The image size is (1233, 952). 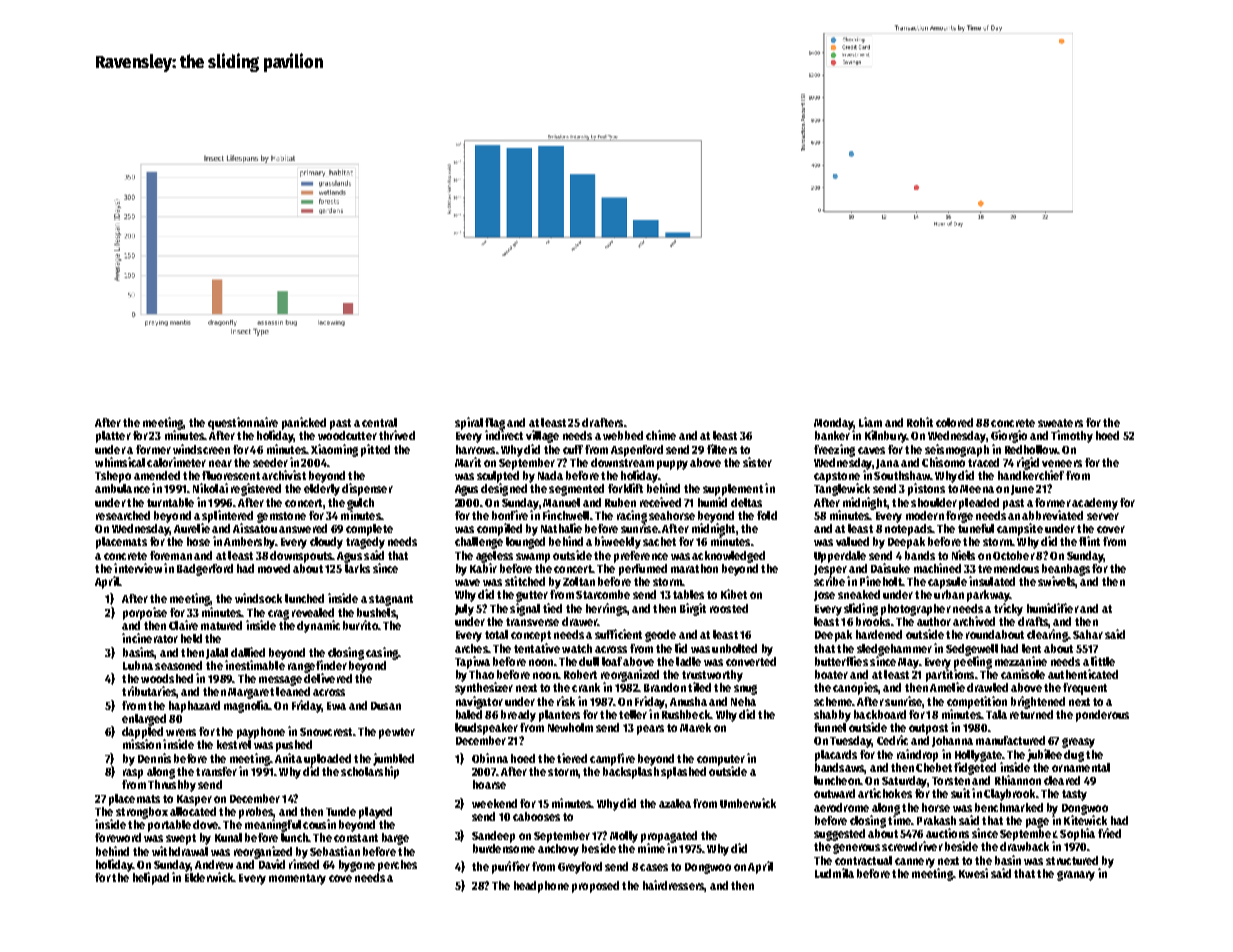 What do you see at coordinates (379, 422) in the page?
I see `central` at bounding box center [379, 422].
